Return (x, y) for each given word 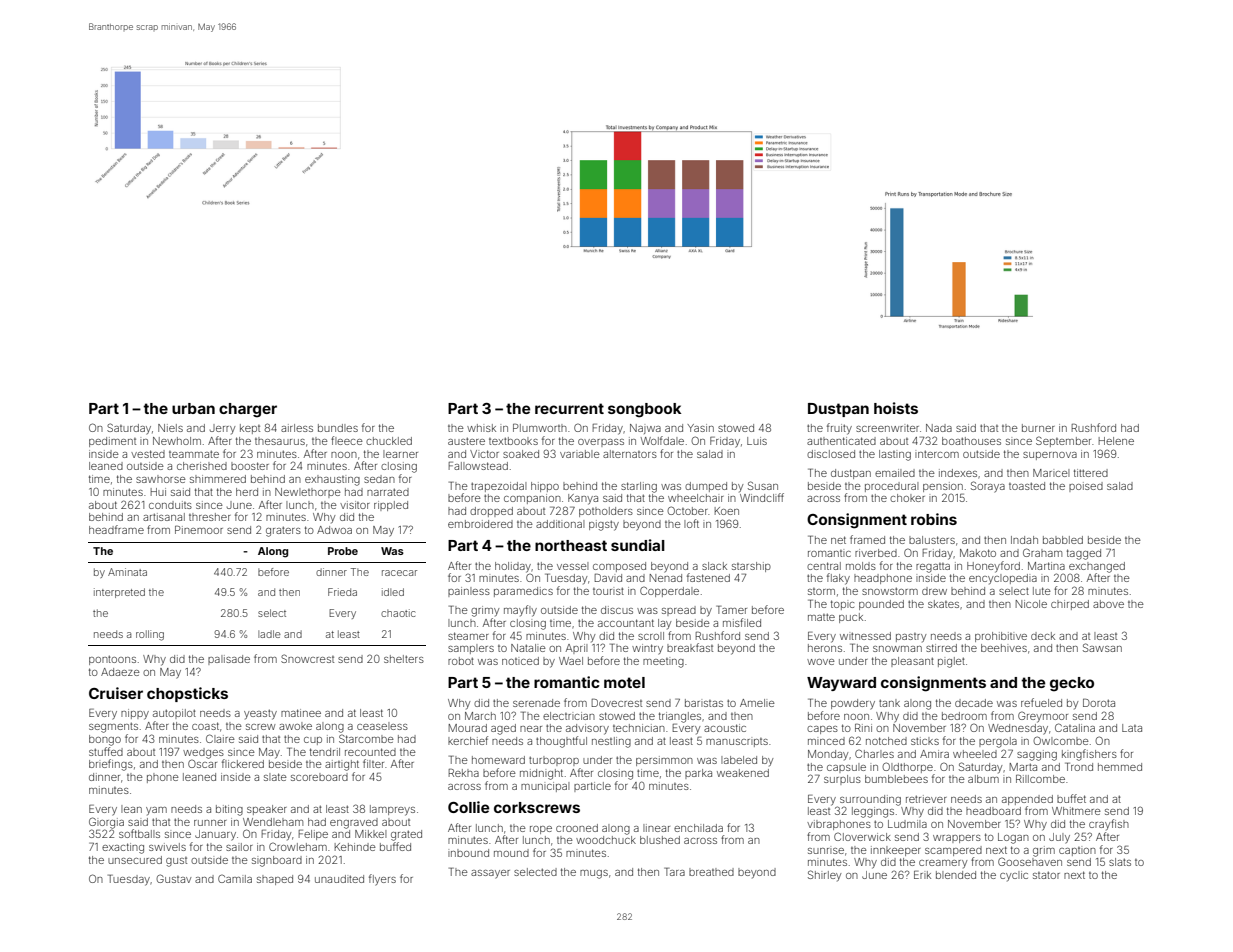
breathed (711, 872)
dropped (491, 512)
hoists (896, 408)
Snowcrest (307, 658)
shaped (275, 880)
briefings (111, 765)
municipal (545, 787)
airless (297, 428)
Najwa (645, 429)
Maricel (1051, 473)
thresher (210, 517)
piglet (951, 662)
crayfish (1109, 824)
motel (624, 682)
